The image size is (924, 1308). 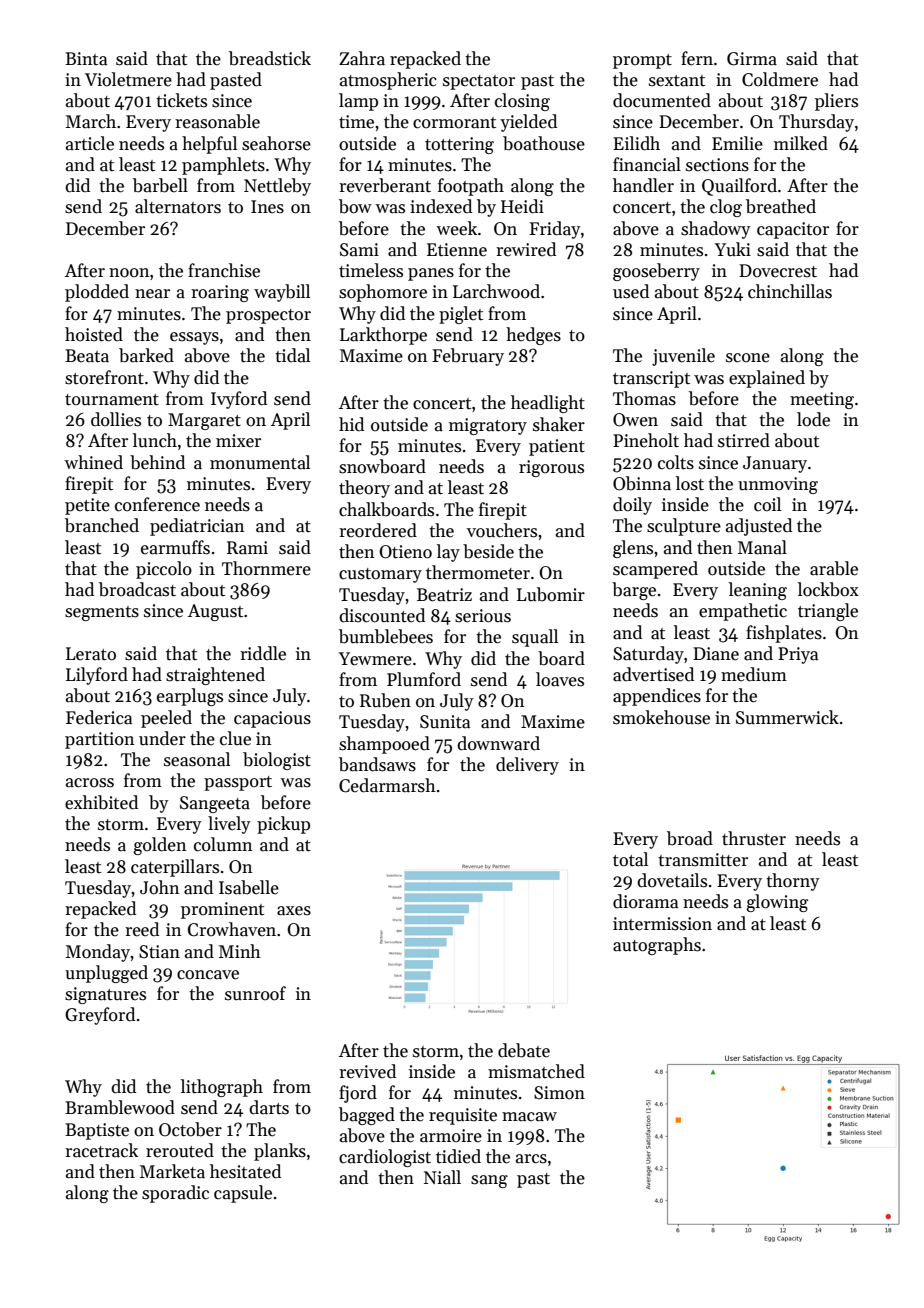 What do you see at coordinates (116, 419) in the screenshot?
I see `dollies` at bounding box center [116, 419].
